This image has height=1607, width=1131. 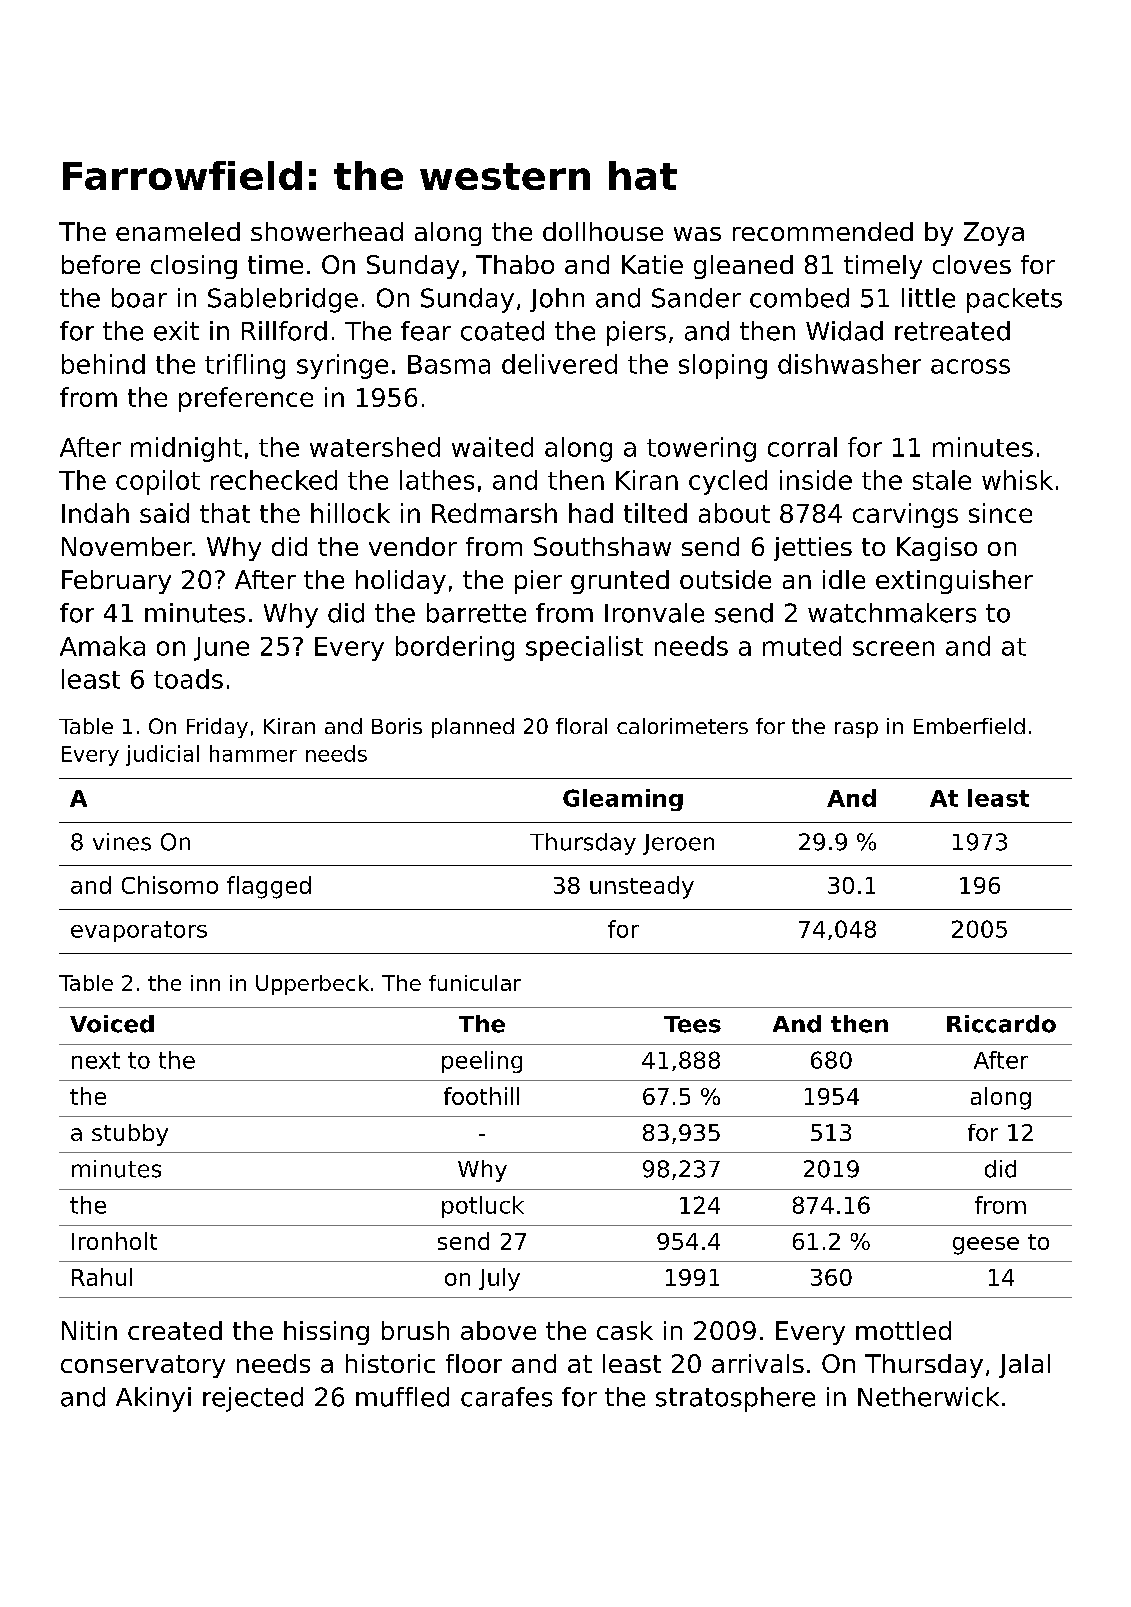 What do you see at coordinates (1001, 1024) in the image?
I see `Riccardo` at bounding box center [1001, 1024].
